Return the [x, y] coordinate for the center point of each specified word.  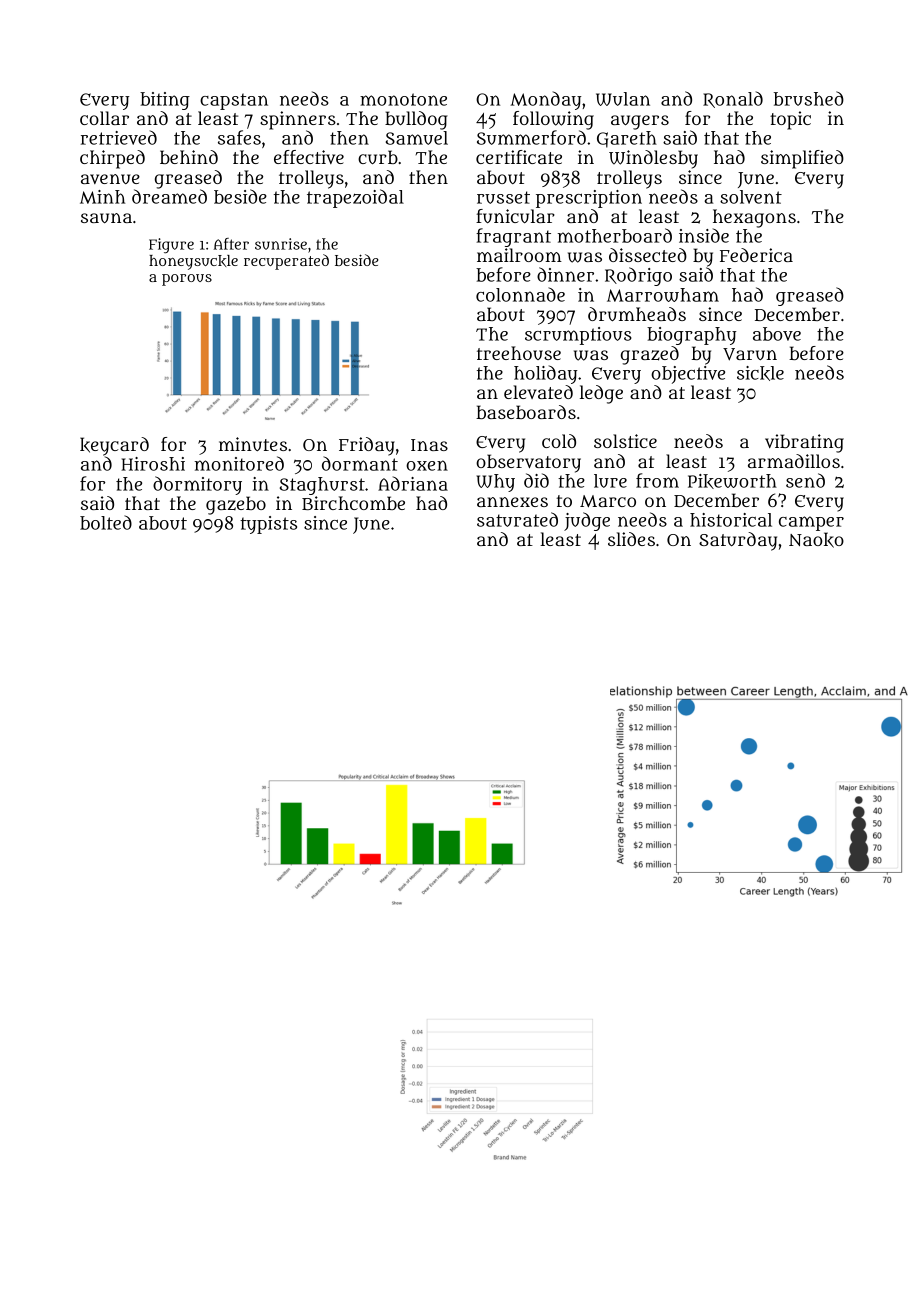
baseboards [526, 412]
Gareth [627, 139]
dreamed [169, 196]
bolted [106, 522]
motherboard [615, 235]
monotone [403, 99]
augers [640, 122]
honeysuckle [193, 262]
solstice [625, 441]
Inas [429, 445]
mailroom [519, 255]
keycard [114, 446]
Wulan [623, 99]
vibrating [804, 443]
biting [165, 101]
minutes [253, 444]
